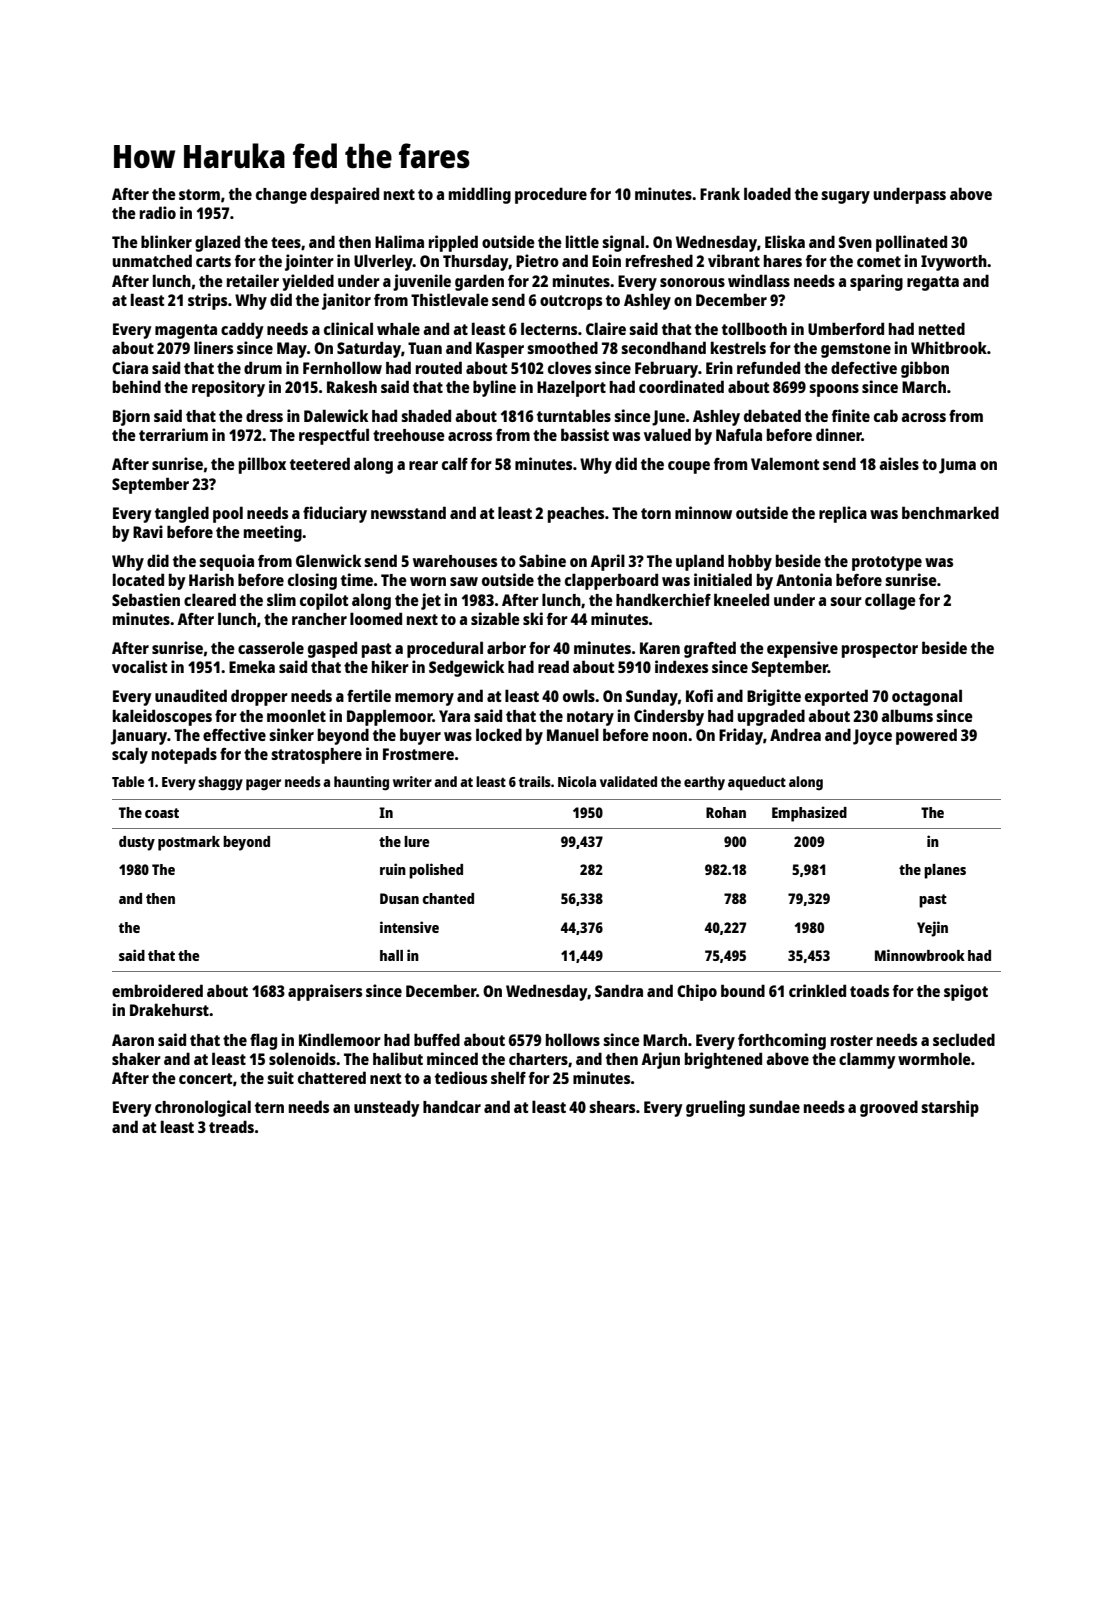 Image resolution: width=1113 pixels, height=1611 pixels. What do you see at coordinates (320, 463) in the image?
I see `teetered` at bounding box center [320, 463].
